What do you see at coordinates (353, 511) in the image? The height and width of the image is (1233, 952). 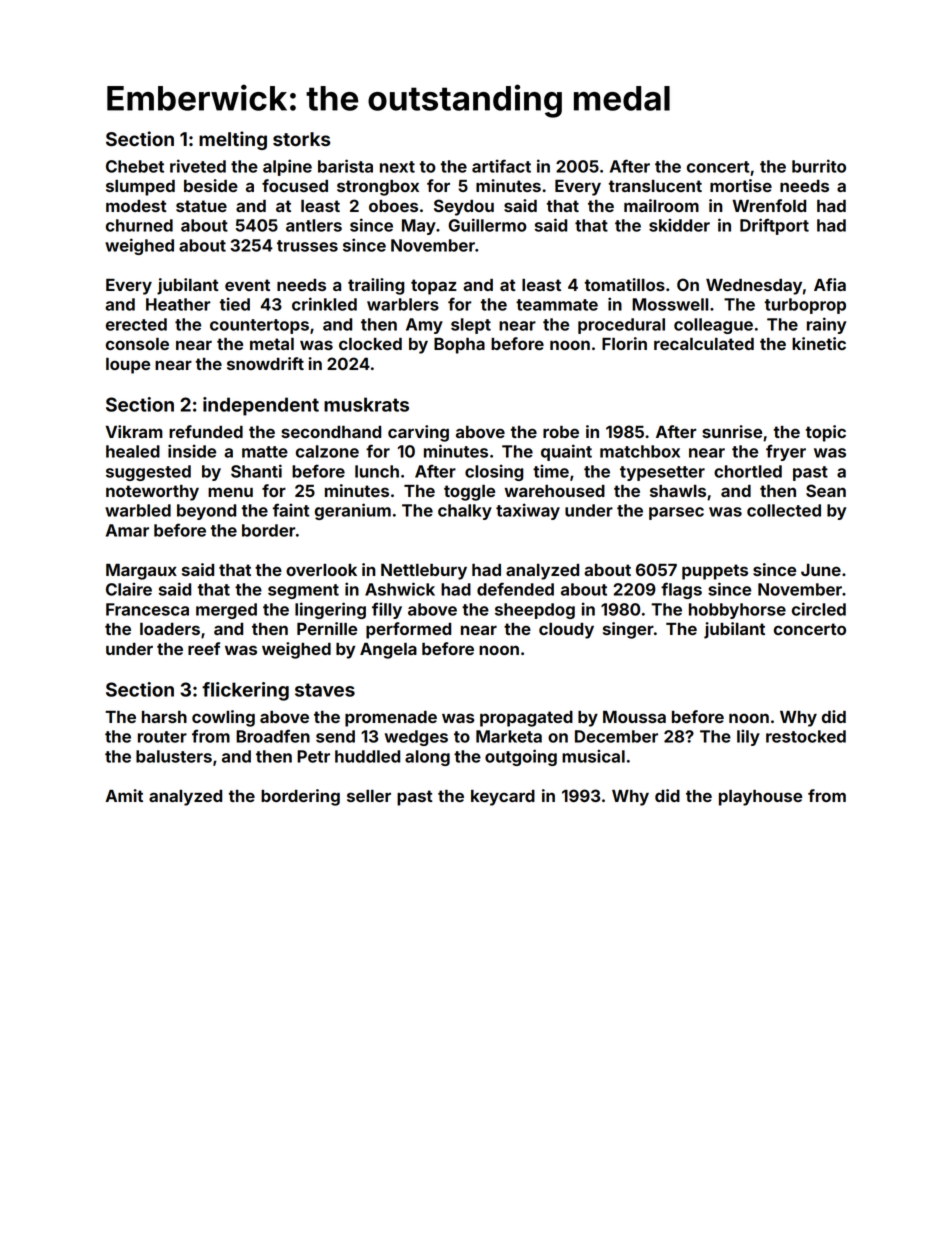 I see `geranium` at bounding box center [353, 511].
